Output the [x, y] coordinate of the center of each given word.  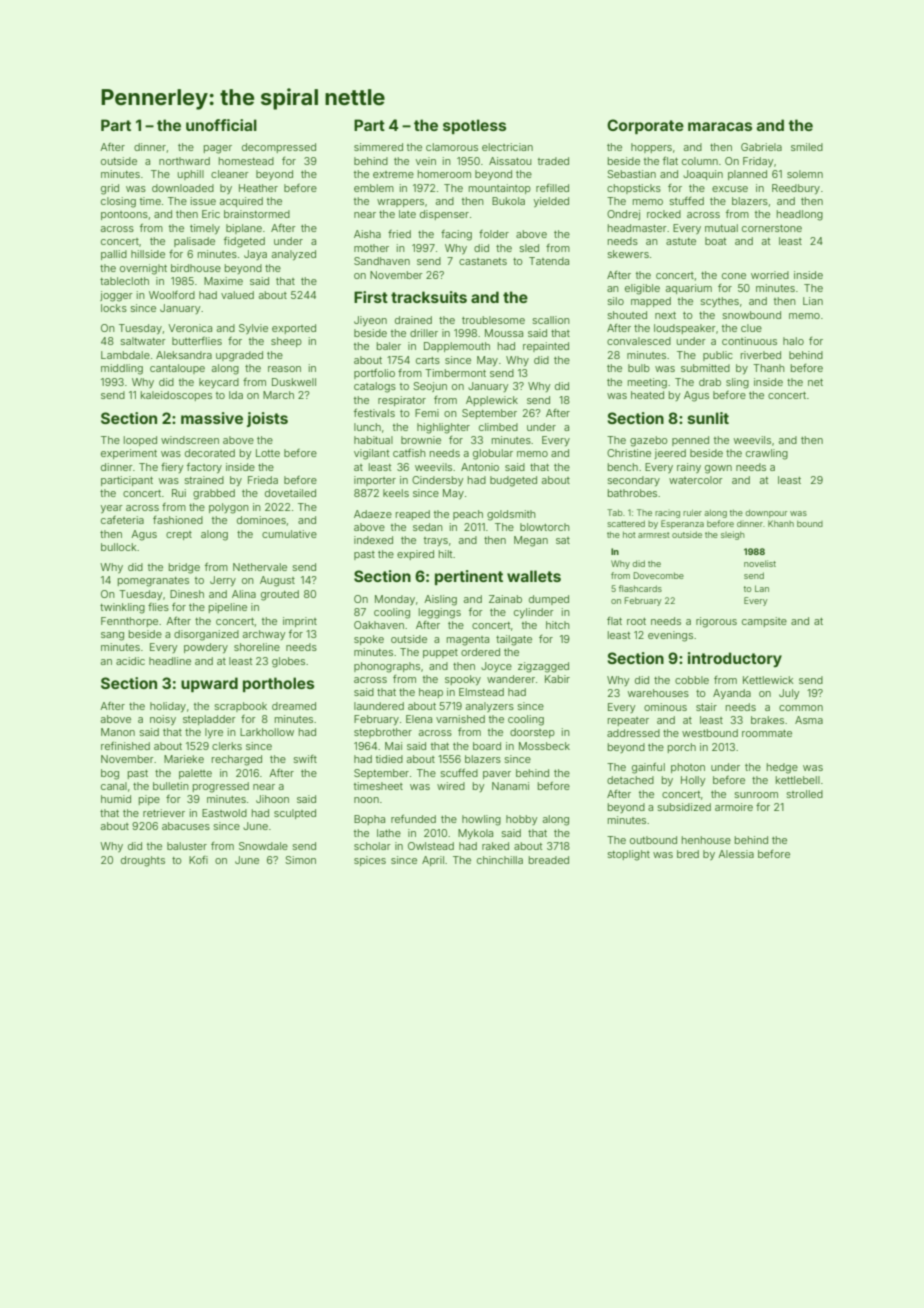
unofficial [221, 125]
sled [529, 248]
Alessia [736, 854]
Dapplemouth [457, 347]
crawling [767, 454]
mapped [651, 302]
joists [267, 419]
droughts [143, 861]
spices [370, 861]
